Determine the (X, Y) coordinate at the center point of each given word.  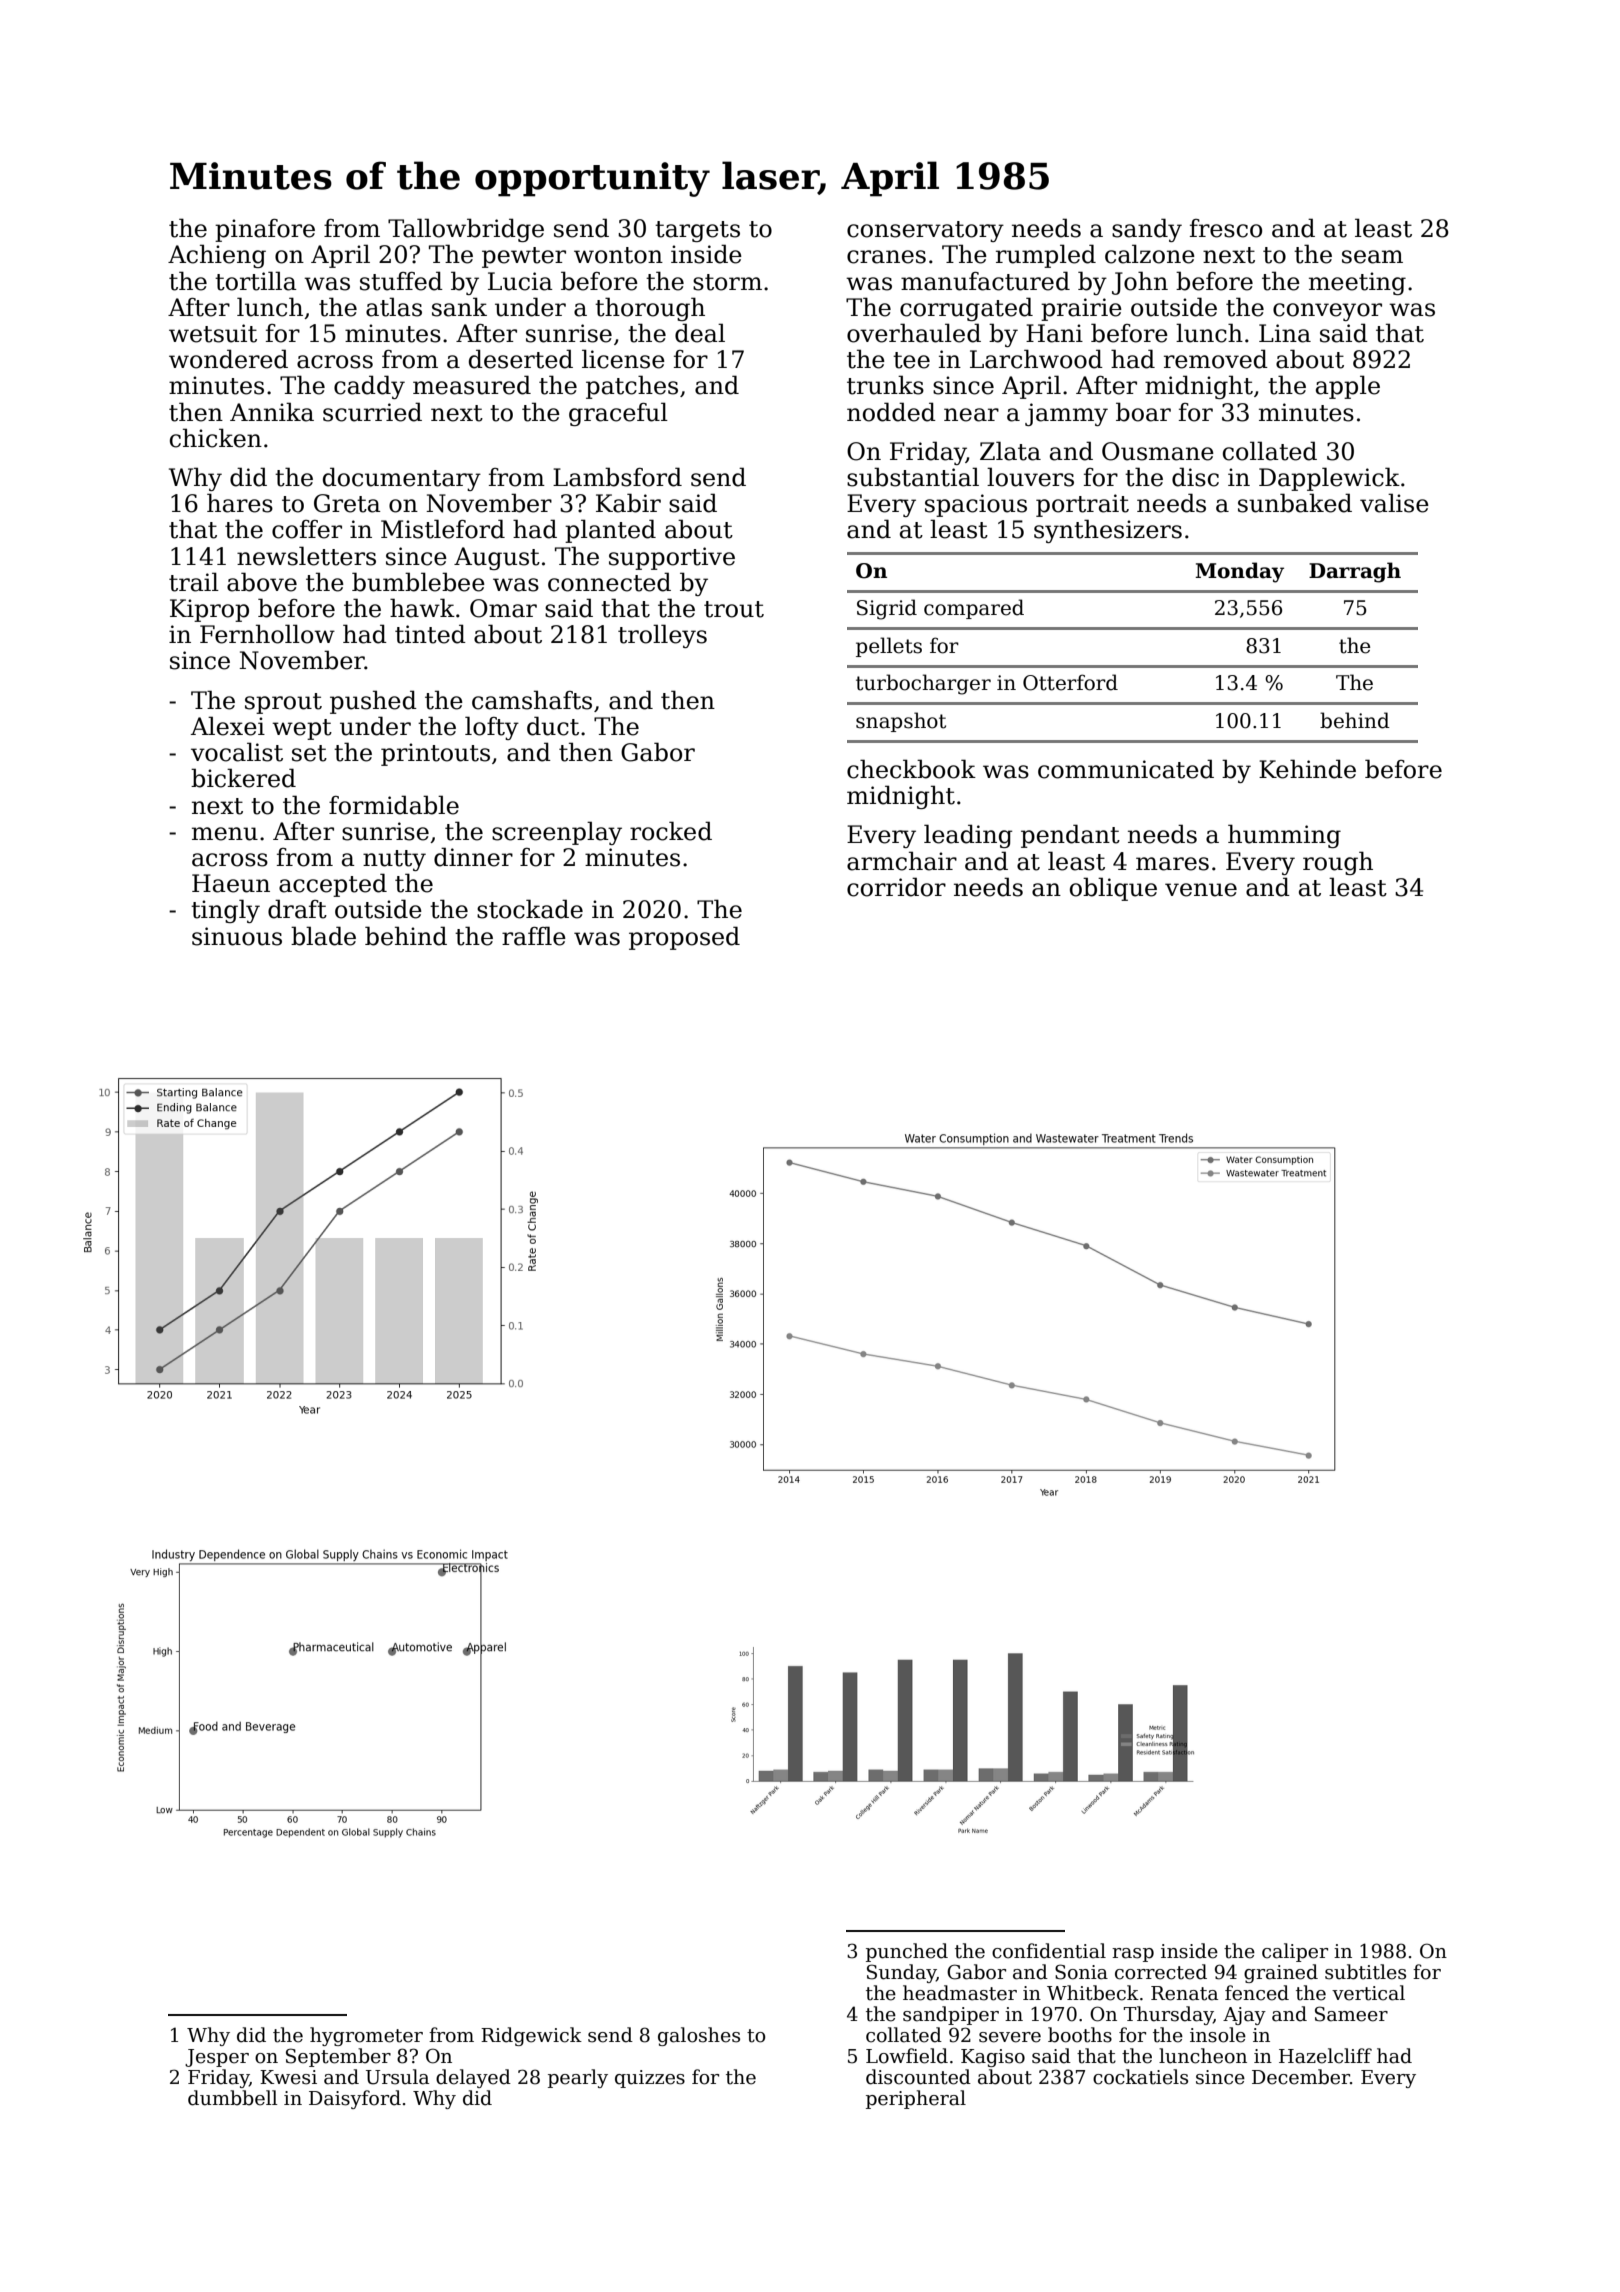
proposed (684, 938)
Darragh (1355, 572)
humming (1284, 836)
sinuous (237, 936)
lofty (492, 728)
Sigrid (887, 609)
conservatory (925, 231)
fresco (1226, 228)
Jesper (217, 2058)
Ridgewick (531, 2036)
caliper (1295, 1952)
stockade (530, 909)
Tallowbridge (466, 230)
